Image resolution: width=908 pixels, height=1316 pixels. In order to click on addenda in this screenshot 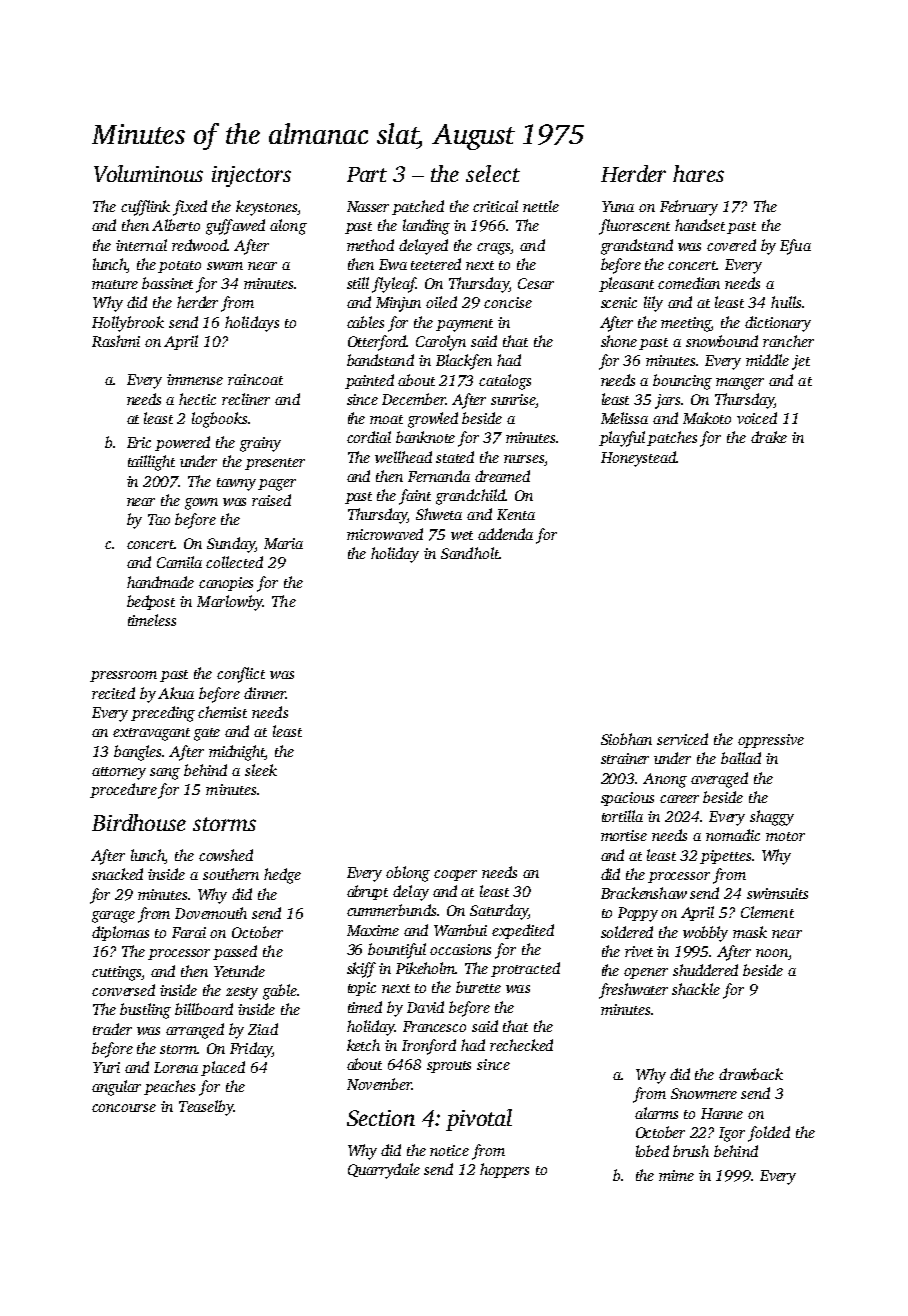, I will do `click(505, 534)`.
